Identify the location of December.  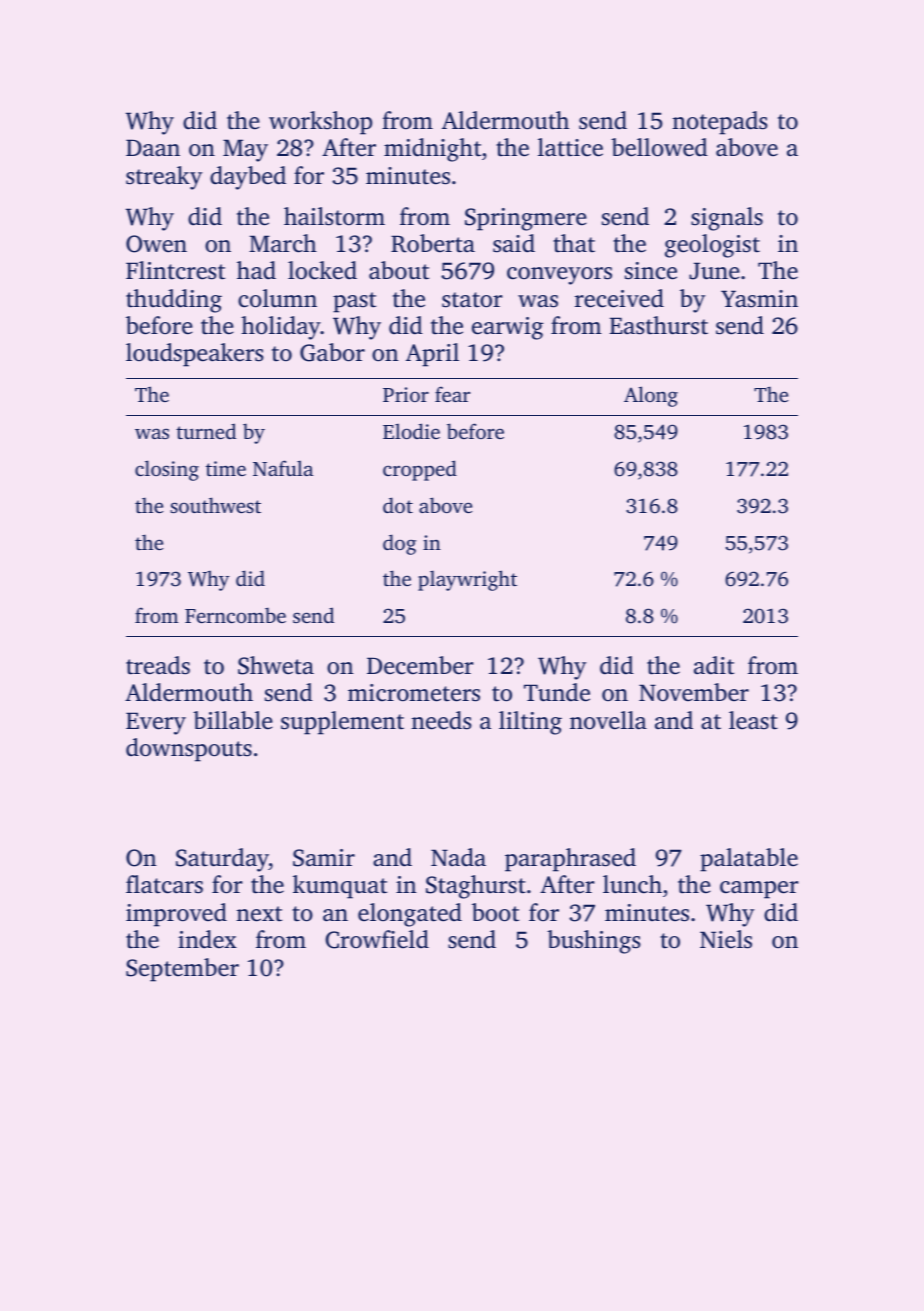
(420, 665).
